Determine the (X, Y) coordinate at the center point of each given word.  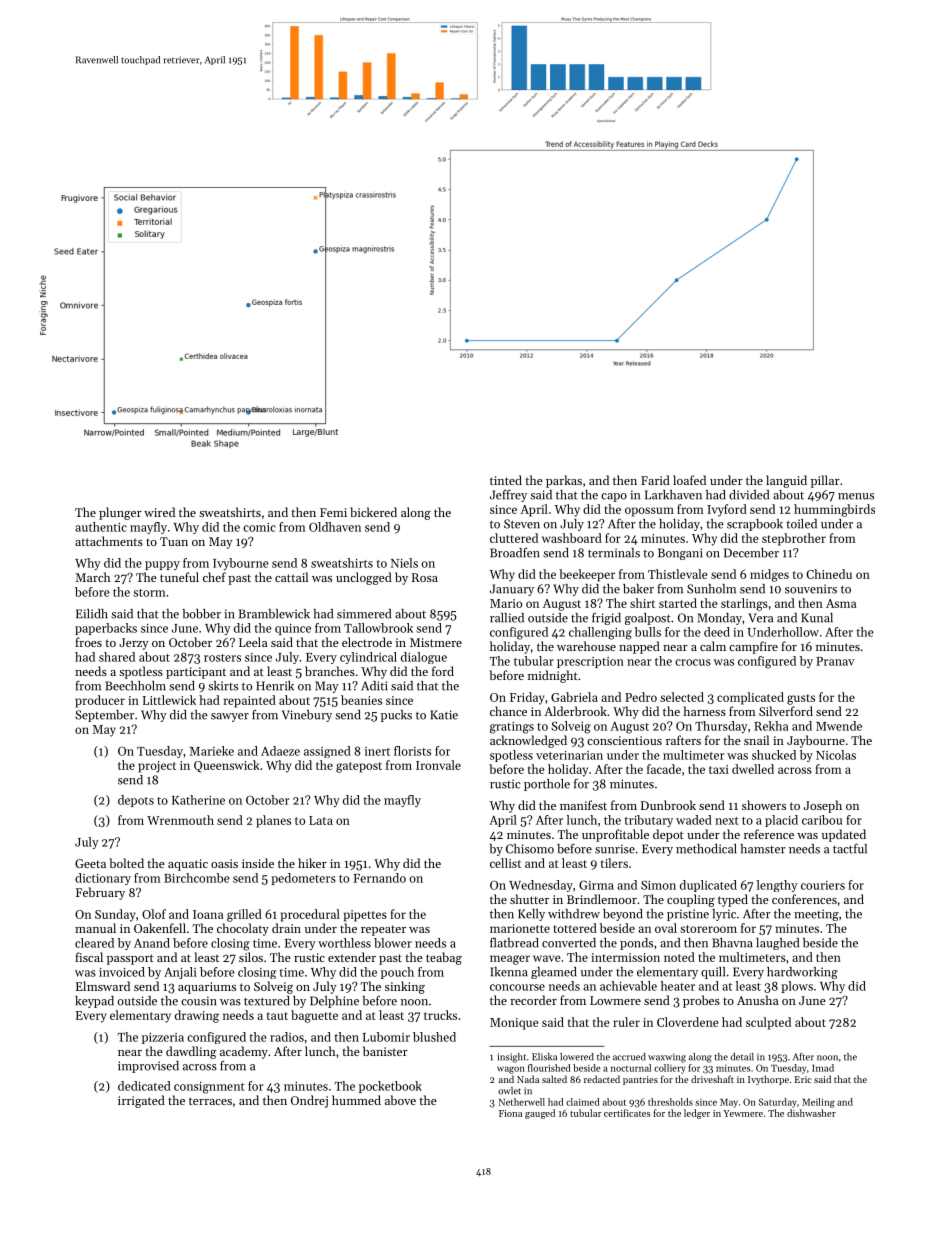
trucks (440, 1015)
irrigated (141, 1101)
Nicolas (836, 755)
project (157, 767)
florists (412, 751)
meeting (816, 915)
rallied (507, 618)
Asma (841, 603)
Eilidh (92, 614)
